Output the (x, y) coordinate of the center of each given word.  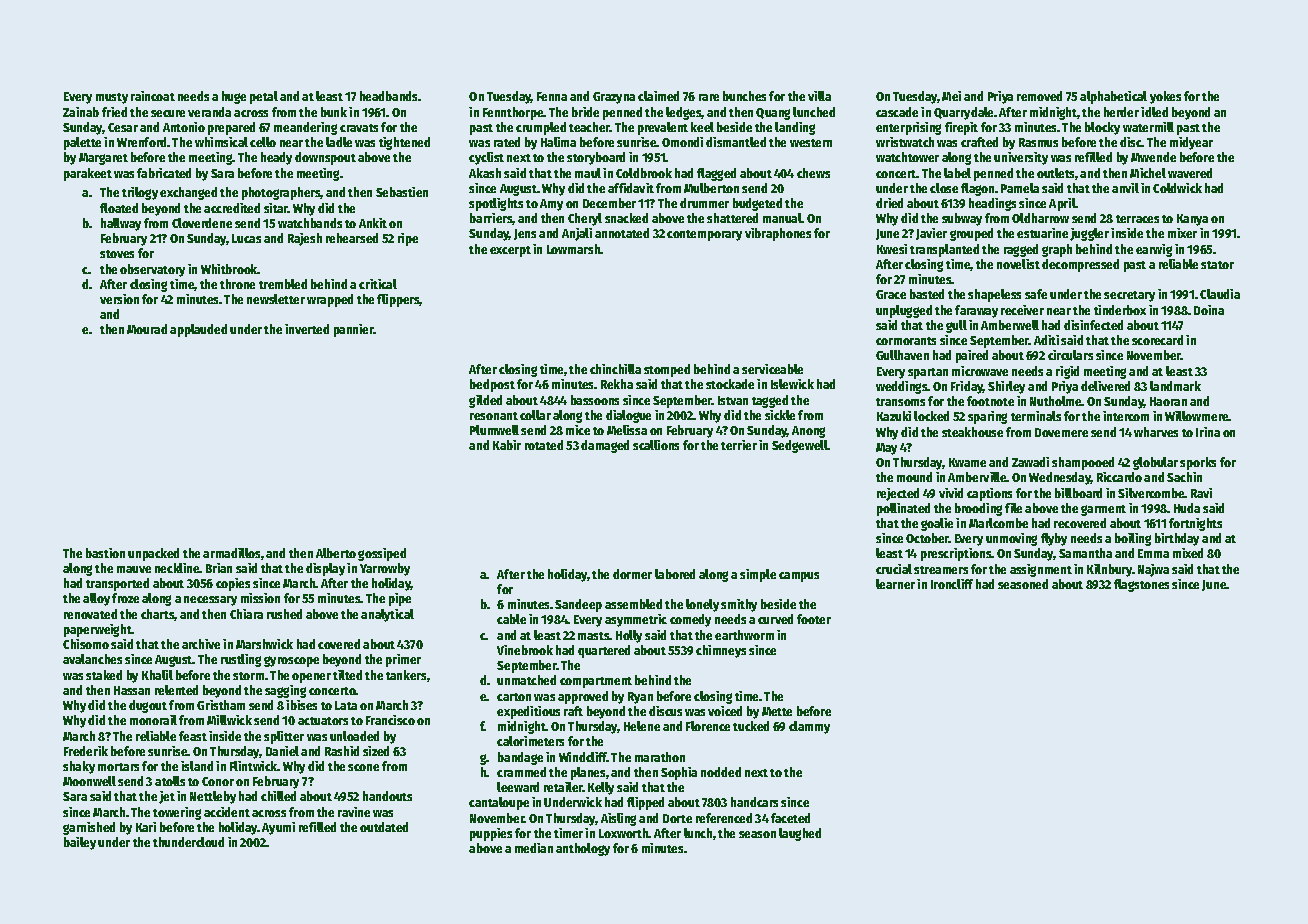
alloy (96, 599)
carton (514, 697)
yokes (1165, 97)
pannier (354, 330)
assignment (1041, 570)
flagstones (1141, 585)
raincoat (153, 96)
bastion (105, 553)
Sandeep (578, 605)
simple (758, 575)
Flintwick (254, 766)
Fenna (552, 96)
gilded (485, 401)
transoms (900, 402)
